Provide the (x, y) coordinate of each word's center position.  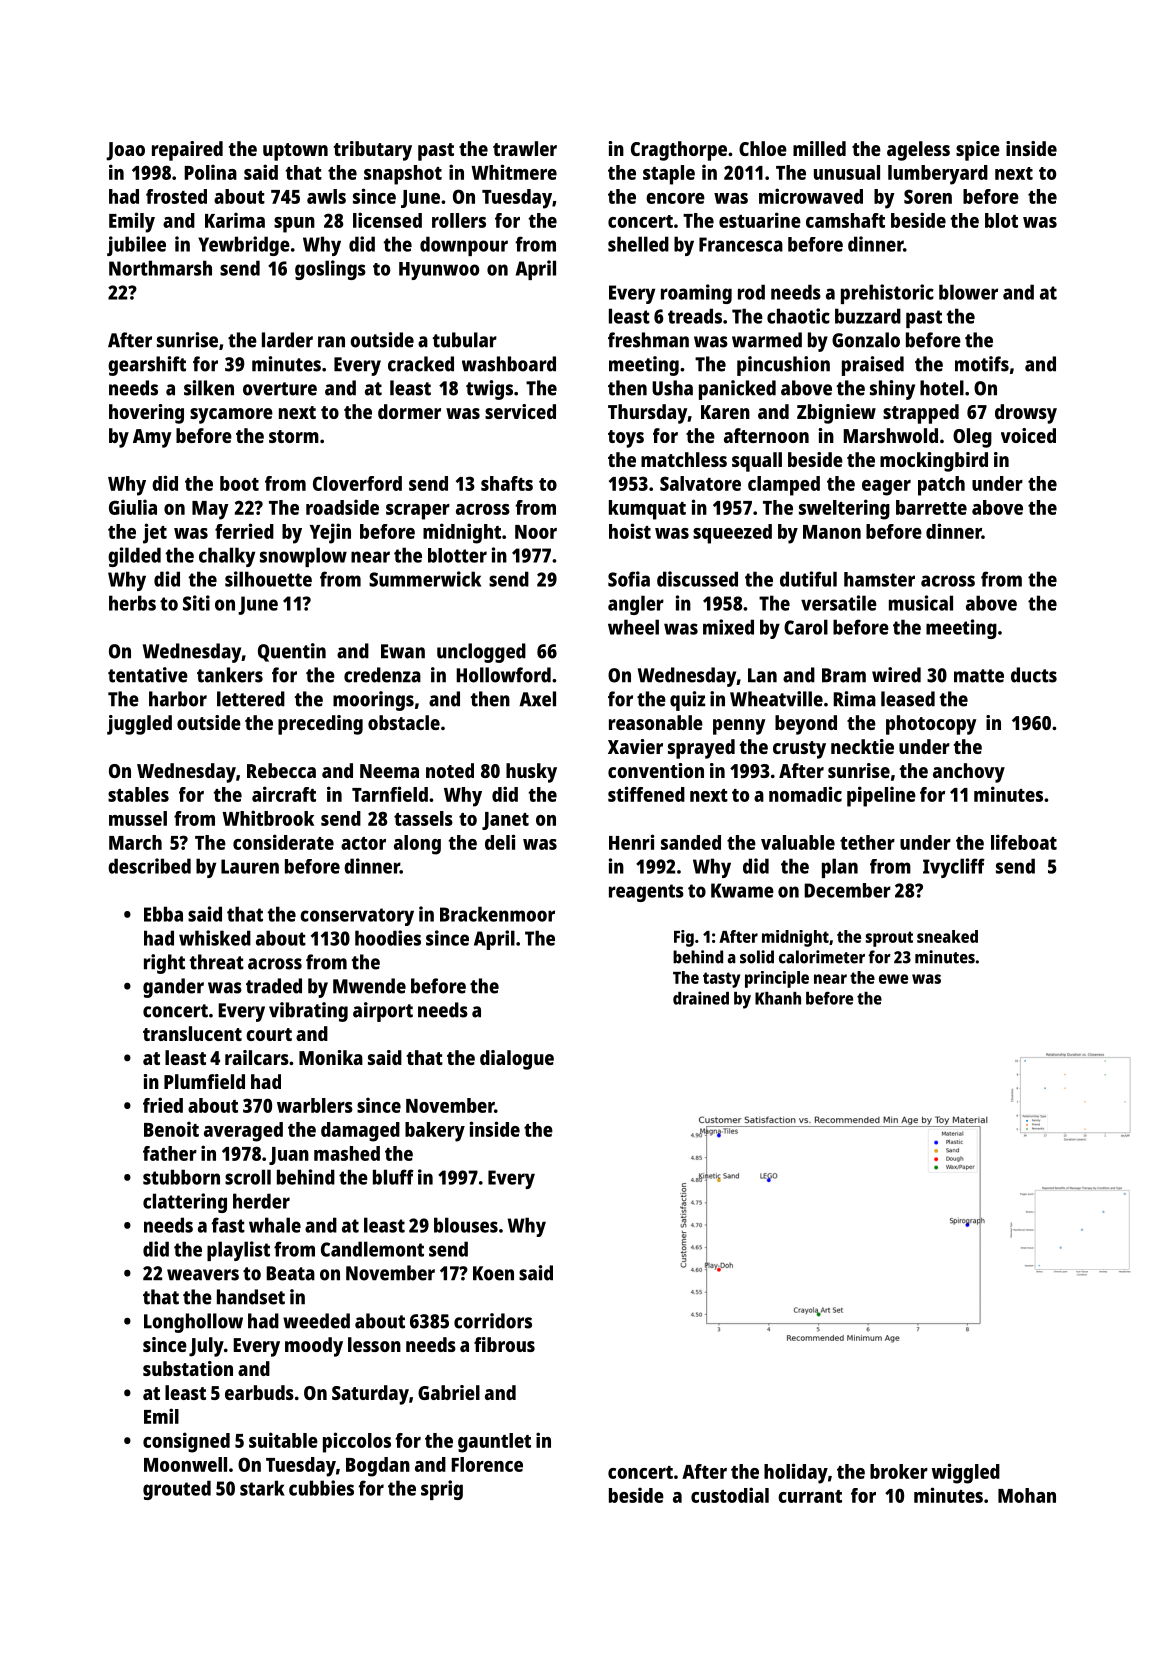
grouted (177, 1490)
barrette (931, 507)
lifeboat (1024, 842)
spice (978, 151)
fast (228, 1225)
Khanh (778, 998)
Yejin (330, 533)
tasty (721, 980)
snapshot (403, 175)
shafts (507, 483)
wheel (633, 627)
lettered (251, 699)
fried (163, 1105)
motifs (982, 364)
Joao (125, 151)
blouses (466, 1225)
